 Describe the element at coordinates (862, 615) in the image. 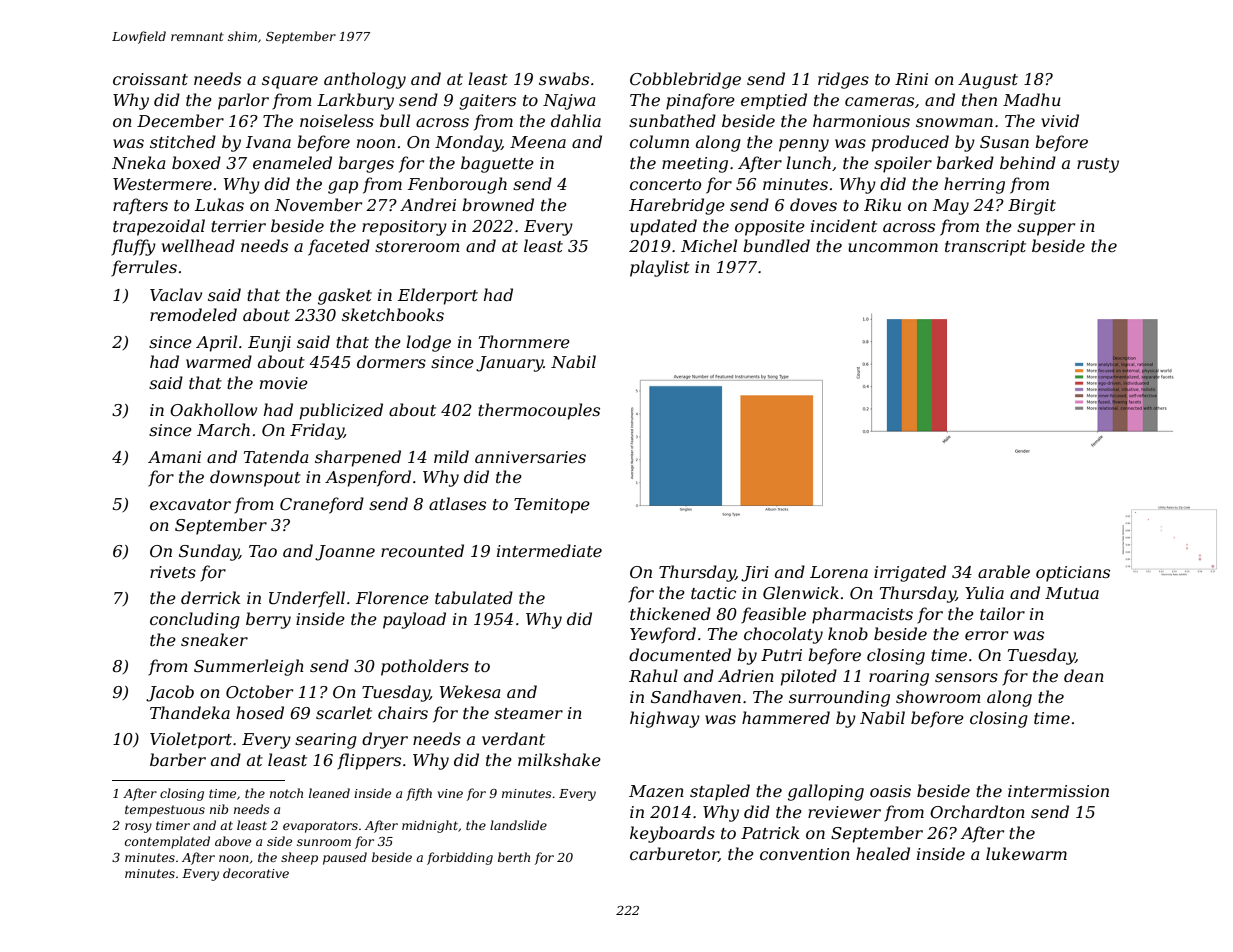

I see `pharmacists` at that location.
